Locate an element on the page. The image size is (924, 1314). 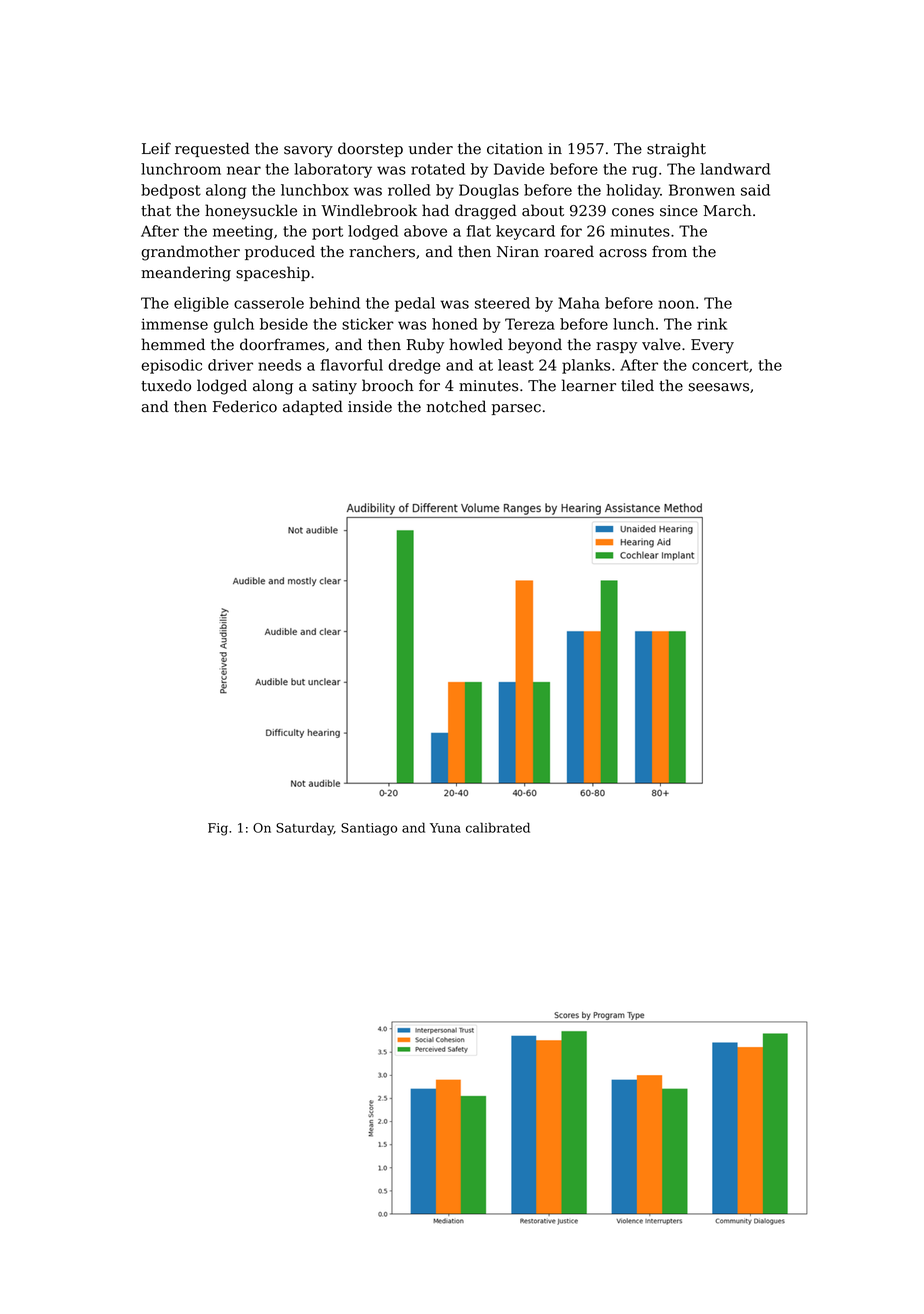
Santiago is located at coordinates (369, 829).
